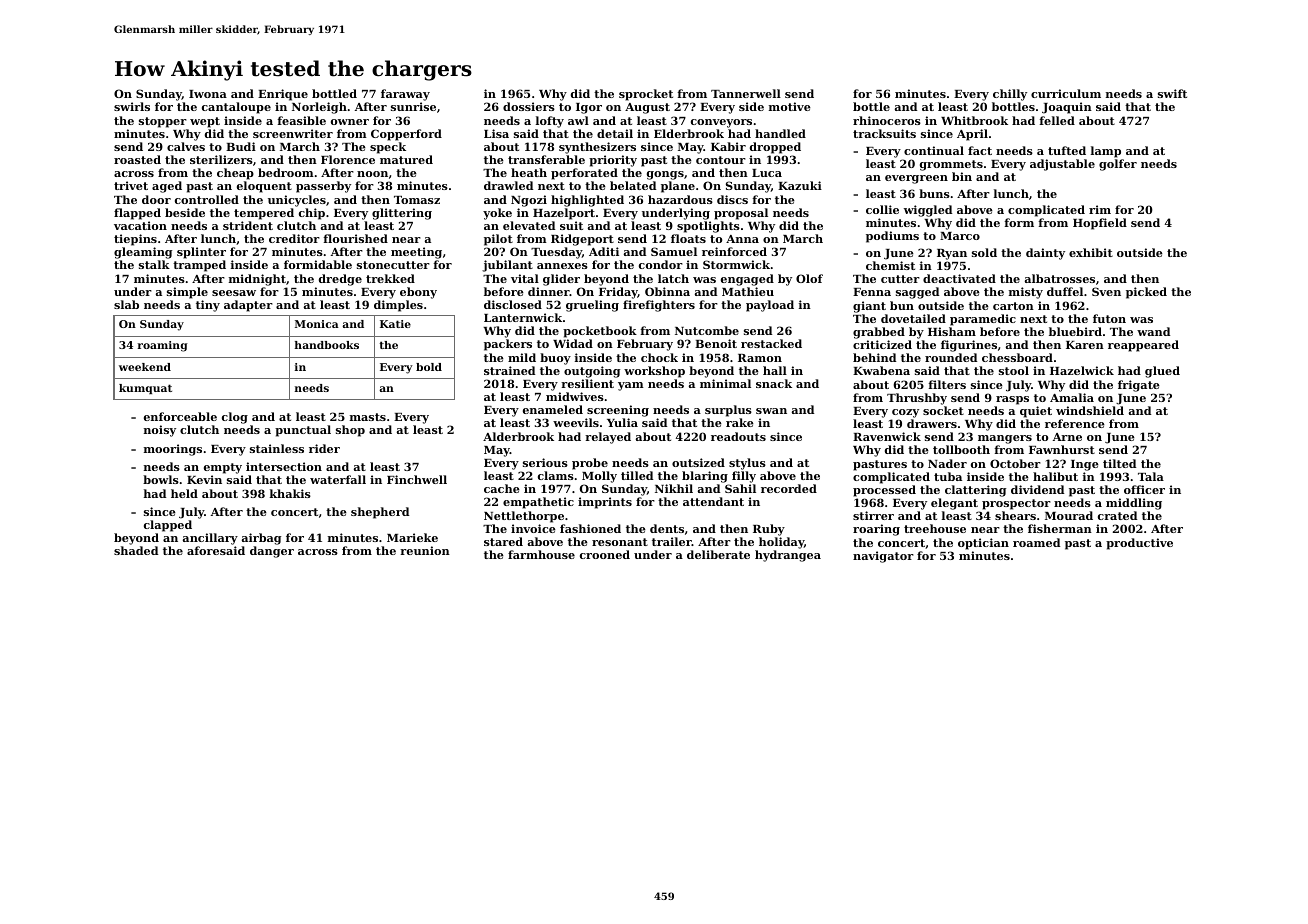 This screenshot has width=1308, height=924. What do you see at coordinates (405, 95) in the screenshot?
I see `faraway` at bounding box center [405, 95].
